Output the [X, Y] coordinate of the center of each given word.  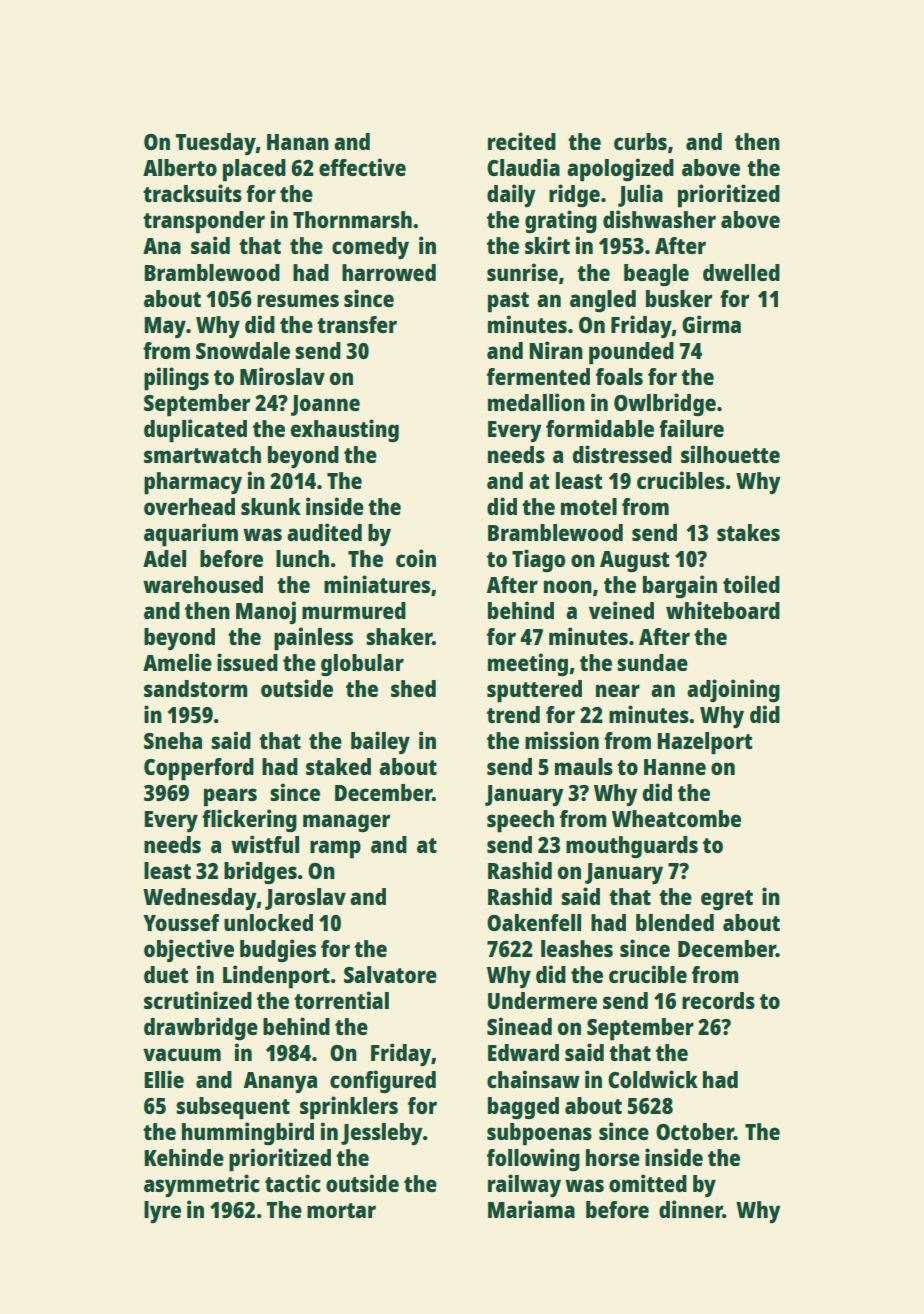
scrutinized [198, 1000]
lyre [162, 1212]
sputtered [534, 691]
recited [522, 141]
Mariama [531, 1209]
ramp [335, 849]
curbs [640, 141]
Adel [164, 558]
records [718, 1000]
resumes [298, 300]
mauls [584, 766]
